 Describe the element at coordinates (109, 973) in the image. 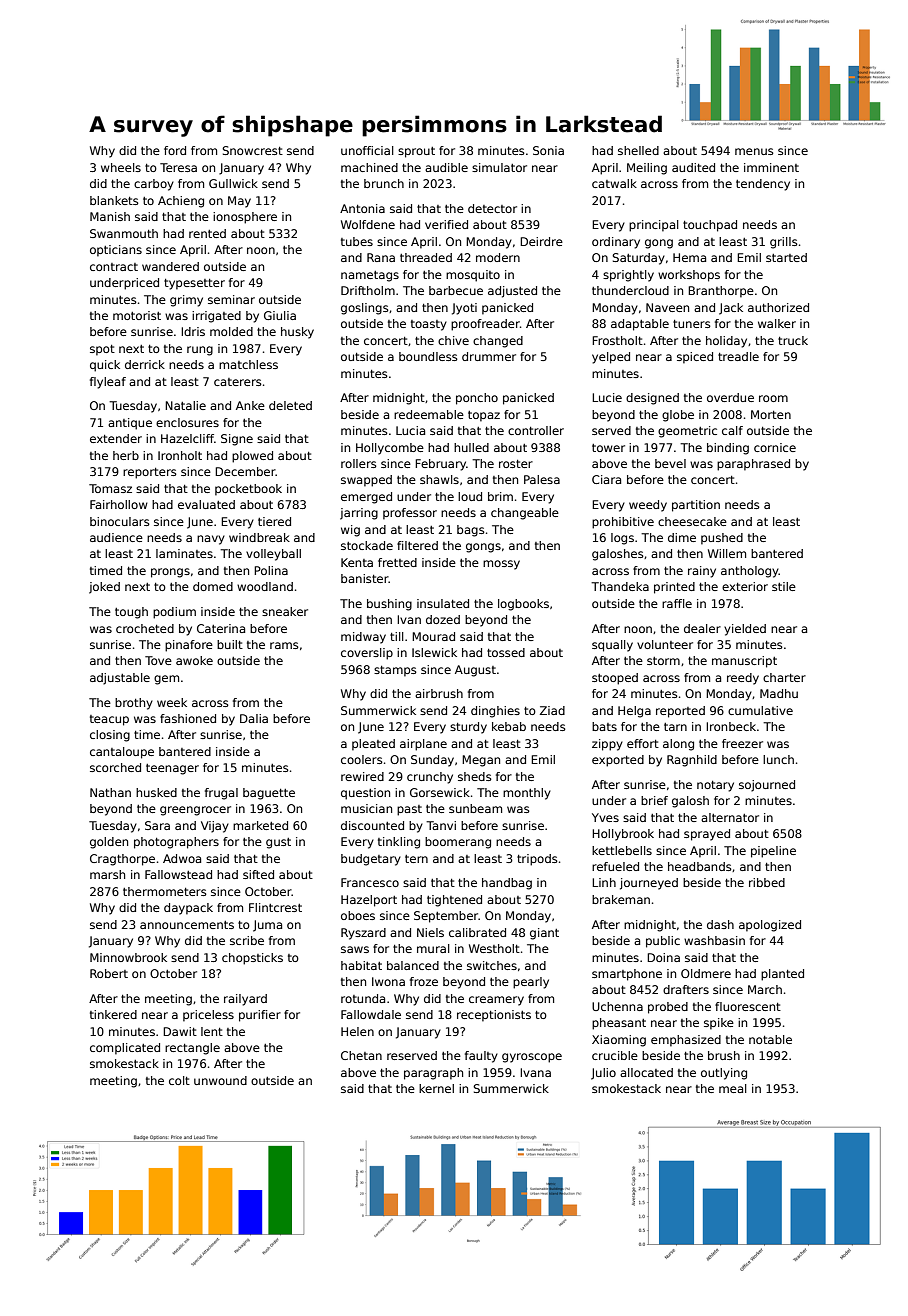

I see `Robert` at that location.
